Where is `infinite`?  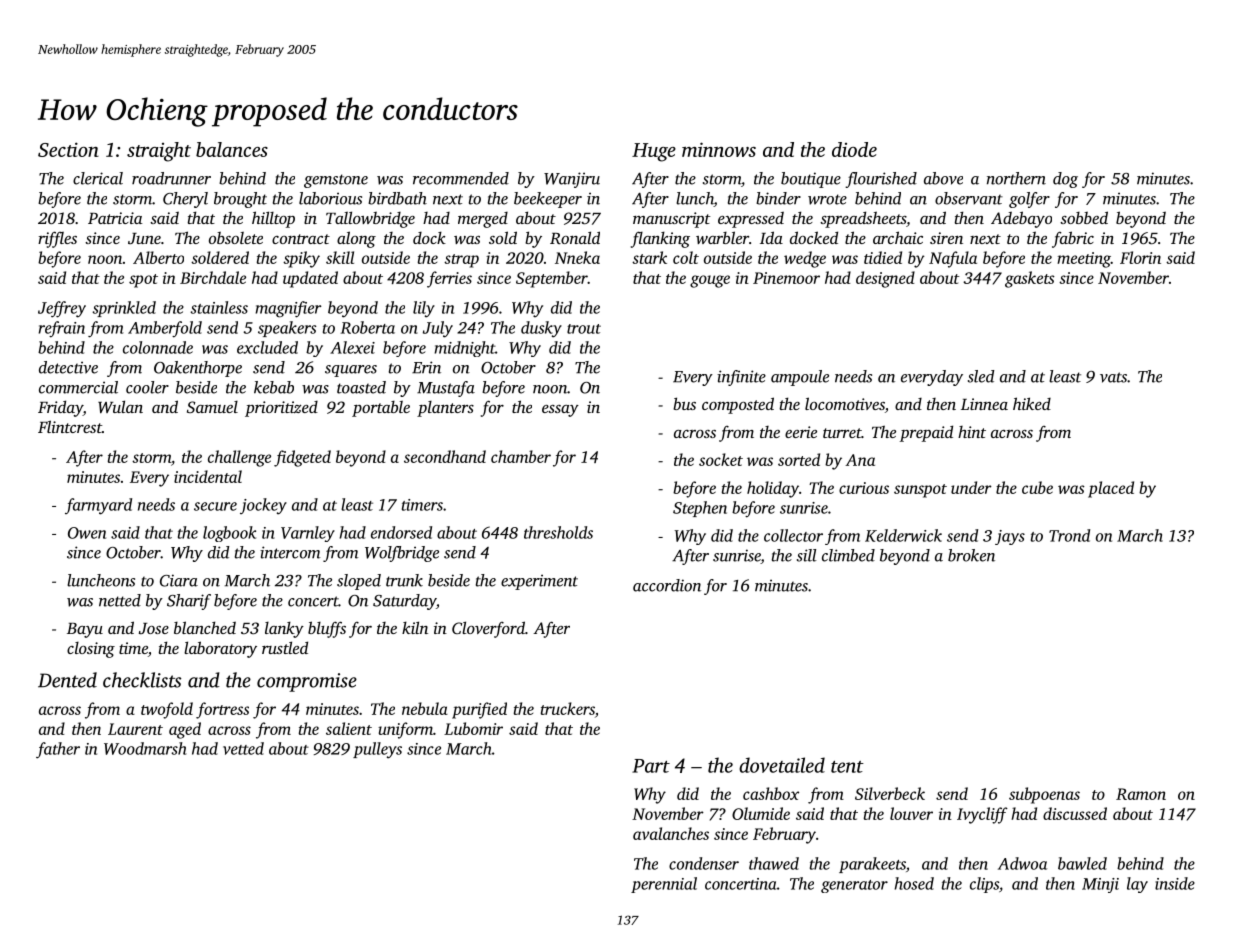 infinite is located at coordinates (741, 378).
